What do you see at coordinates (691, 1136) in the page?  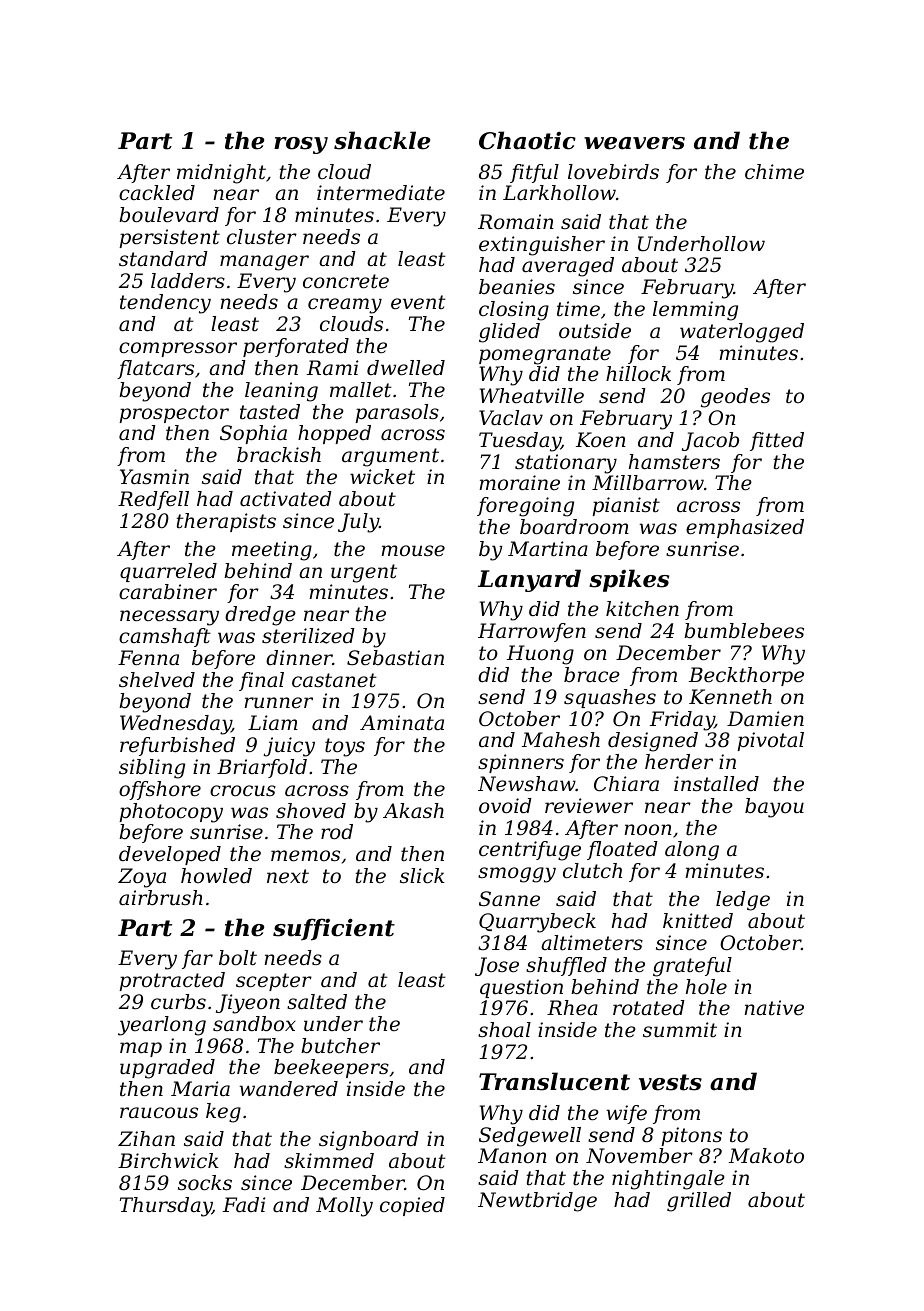 I see `pitons` at bounding box center [691, 1136].
